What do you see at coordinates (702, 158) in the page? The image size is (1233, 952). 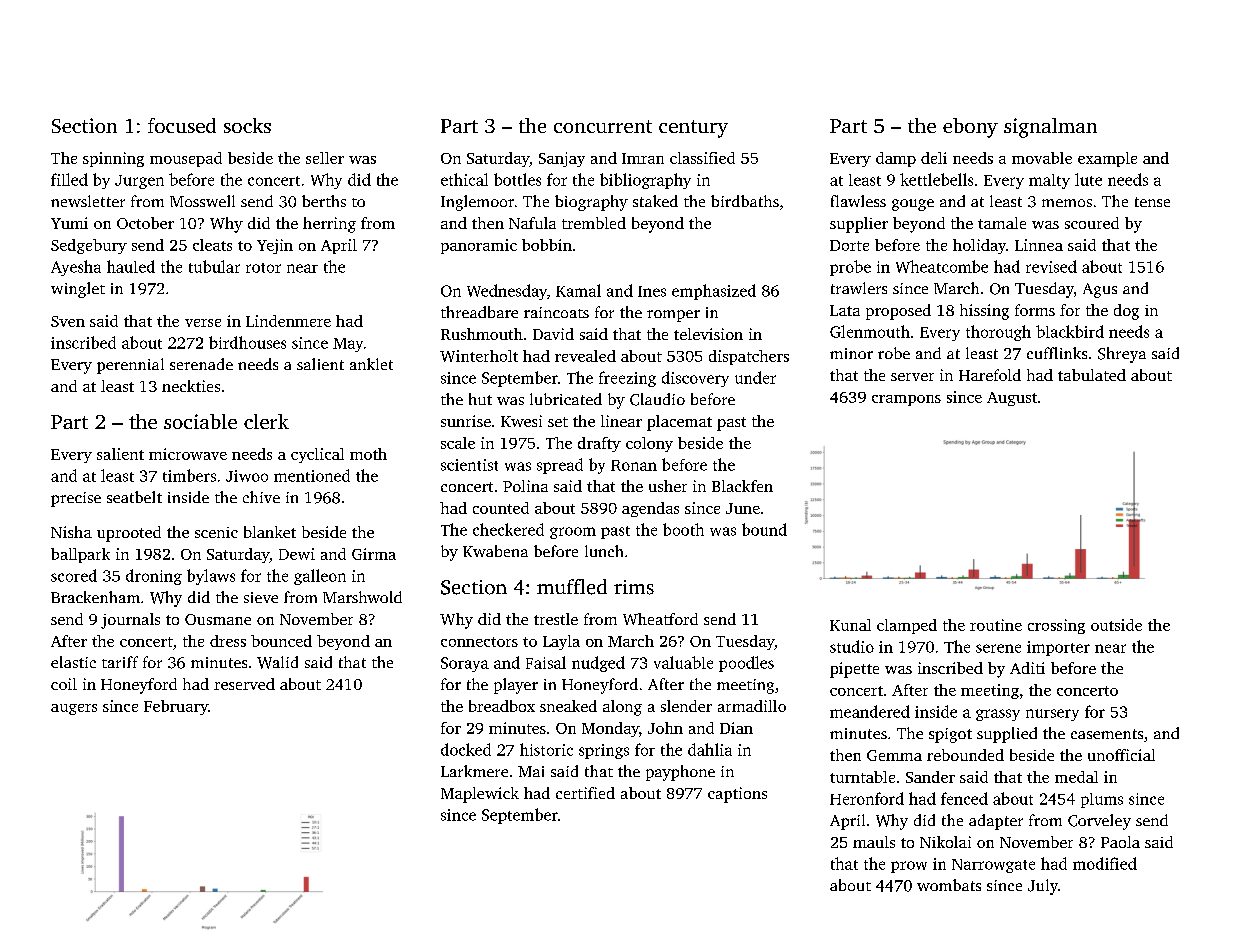 I see `classified` at bounding box center [702, 158].
